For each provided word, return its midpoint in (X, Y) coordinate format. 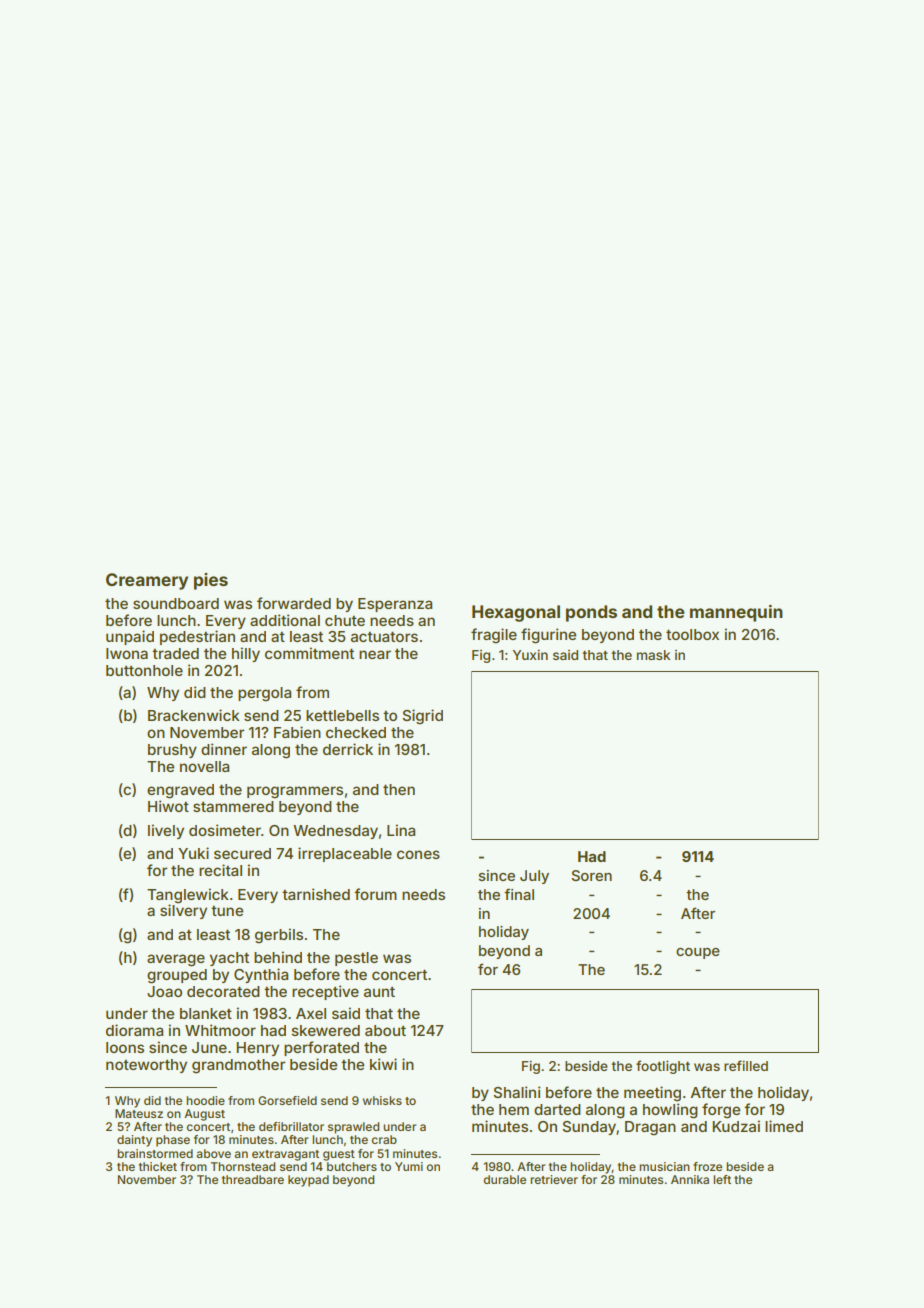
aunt (379, 992)
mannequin (736, 613)
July (534, 877)
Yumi (409, 1166)
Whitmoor (220, 1030)
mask (653, 655)
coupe (698, 953)
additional (285, 620)
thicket (158, 1166)
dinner (224, 749)
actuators (384, 636)
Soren (591, 875)
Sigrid (422, 717)
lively (166, 831)
